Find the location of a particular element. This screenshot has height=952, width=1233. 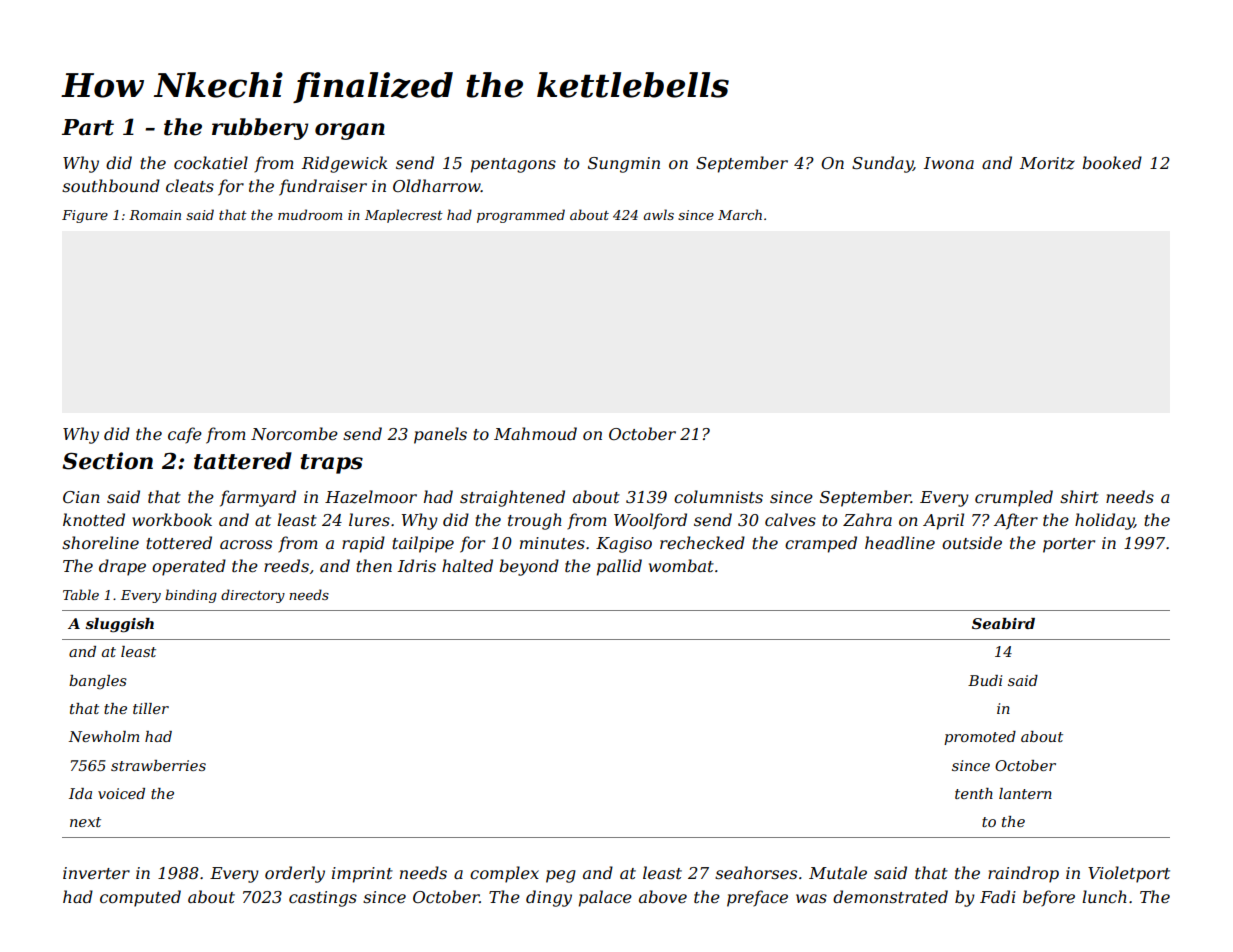

Budi is located at coordinates (985, 680).
